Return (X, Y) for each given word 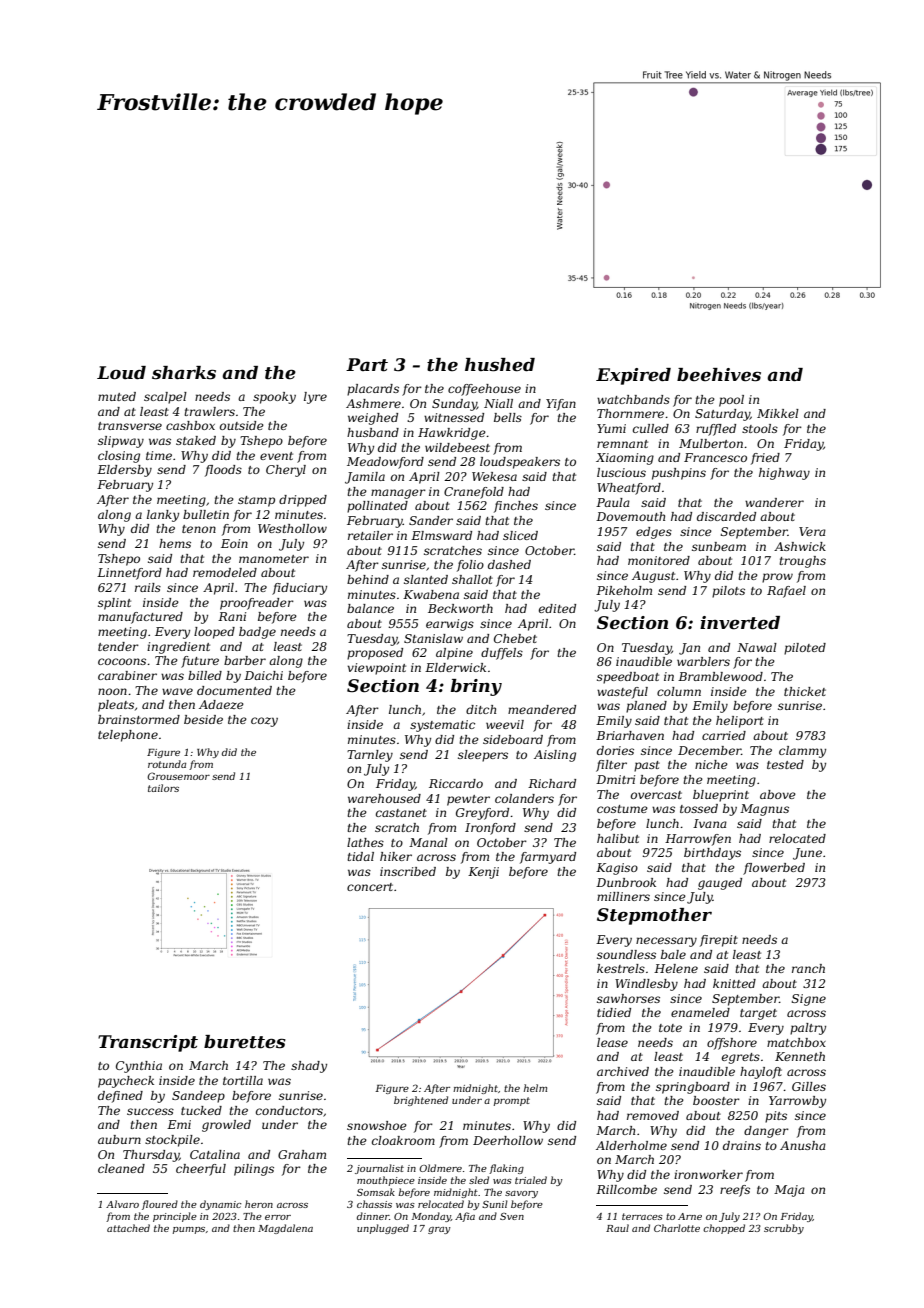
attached (128, 1228)
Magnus (764, 810)
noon (112, 691)
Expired (633, 376)
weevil (505, 724)
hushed (500, 365)
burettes (245, 1042)
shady (309, 1067)
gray (439, 1230)
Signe (809, 1000)
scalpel (165, 398)
